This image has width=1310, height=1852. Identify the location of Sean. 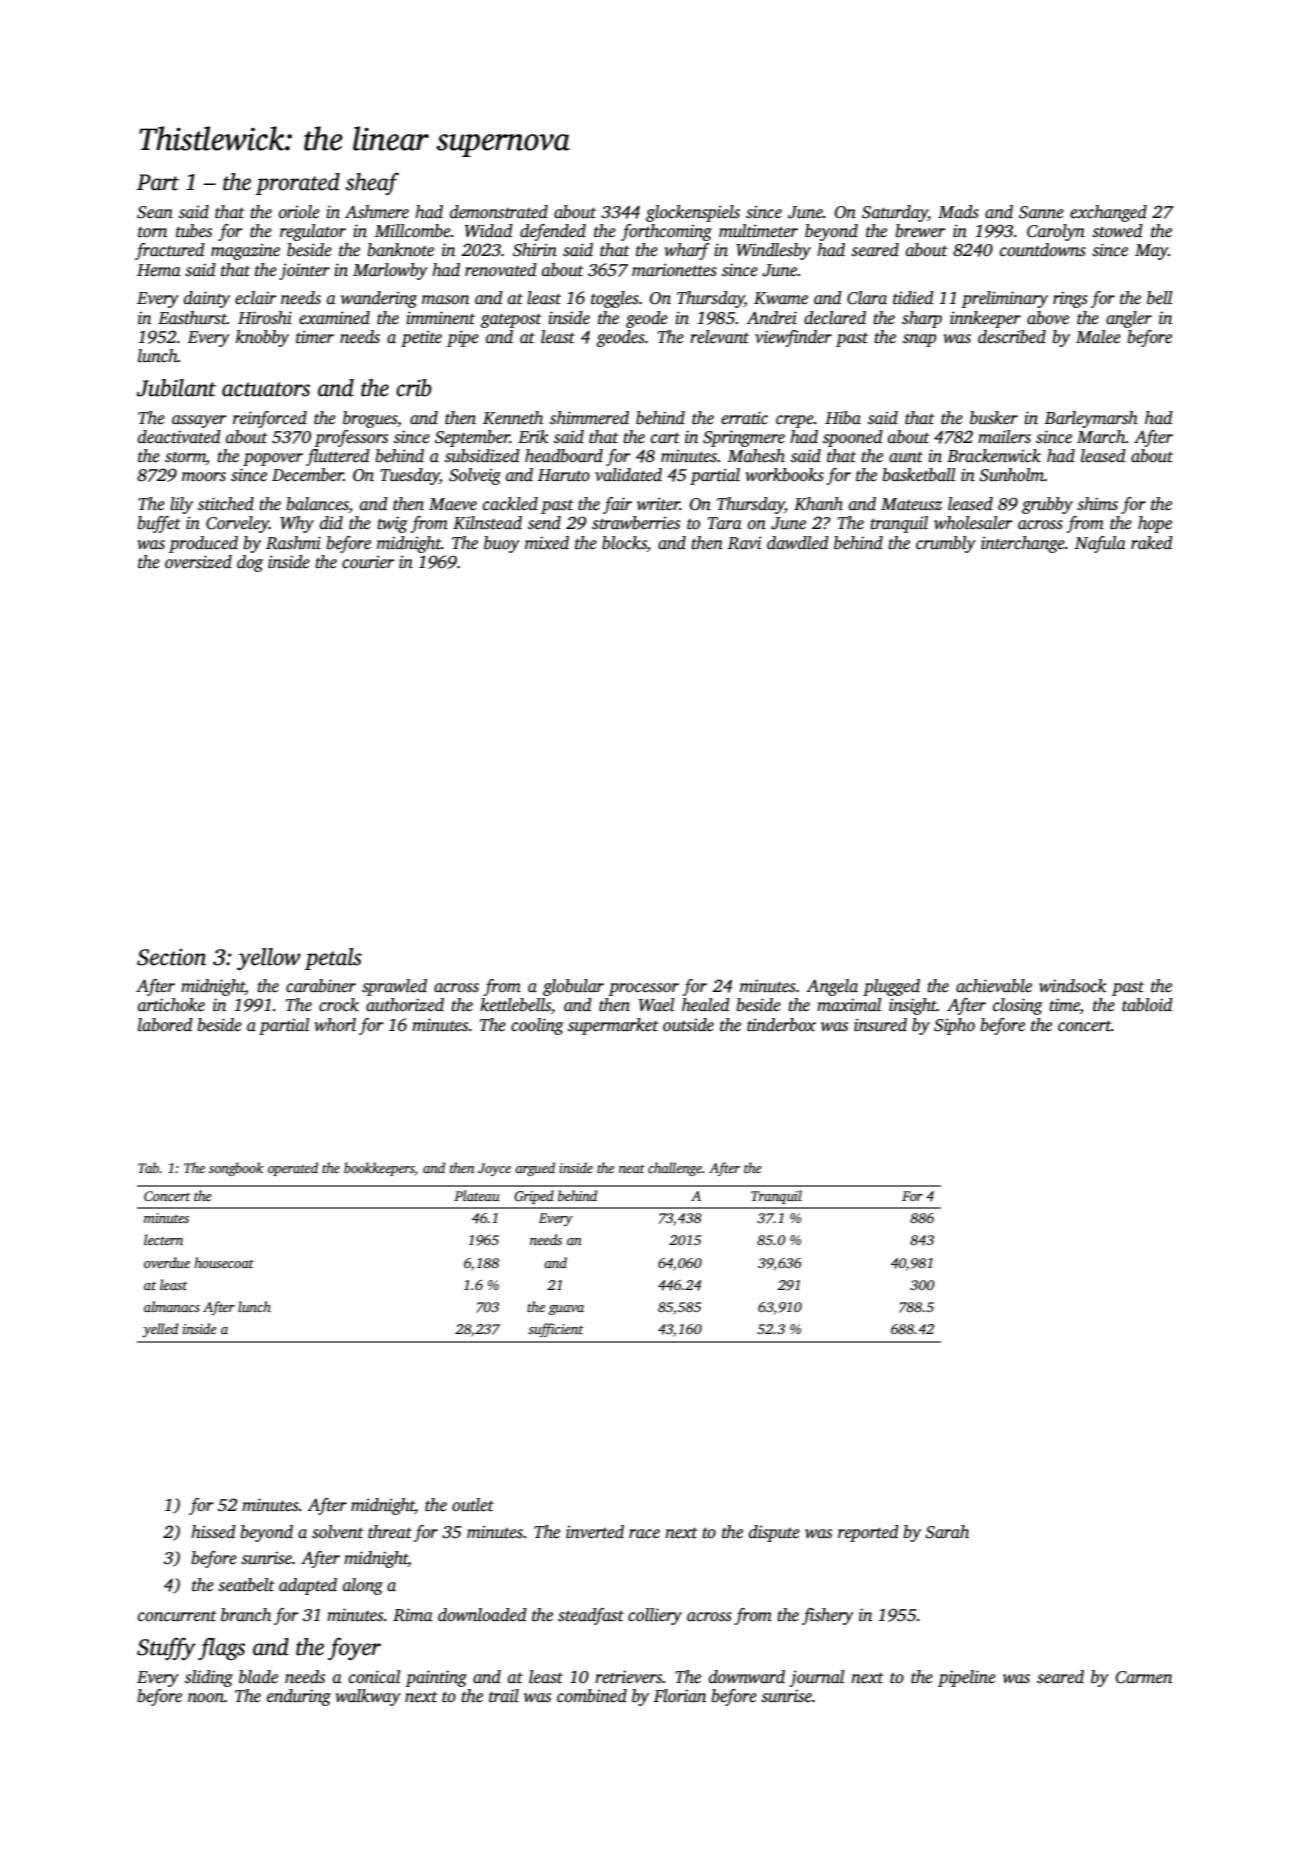
(155, 212).
